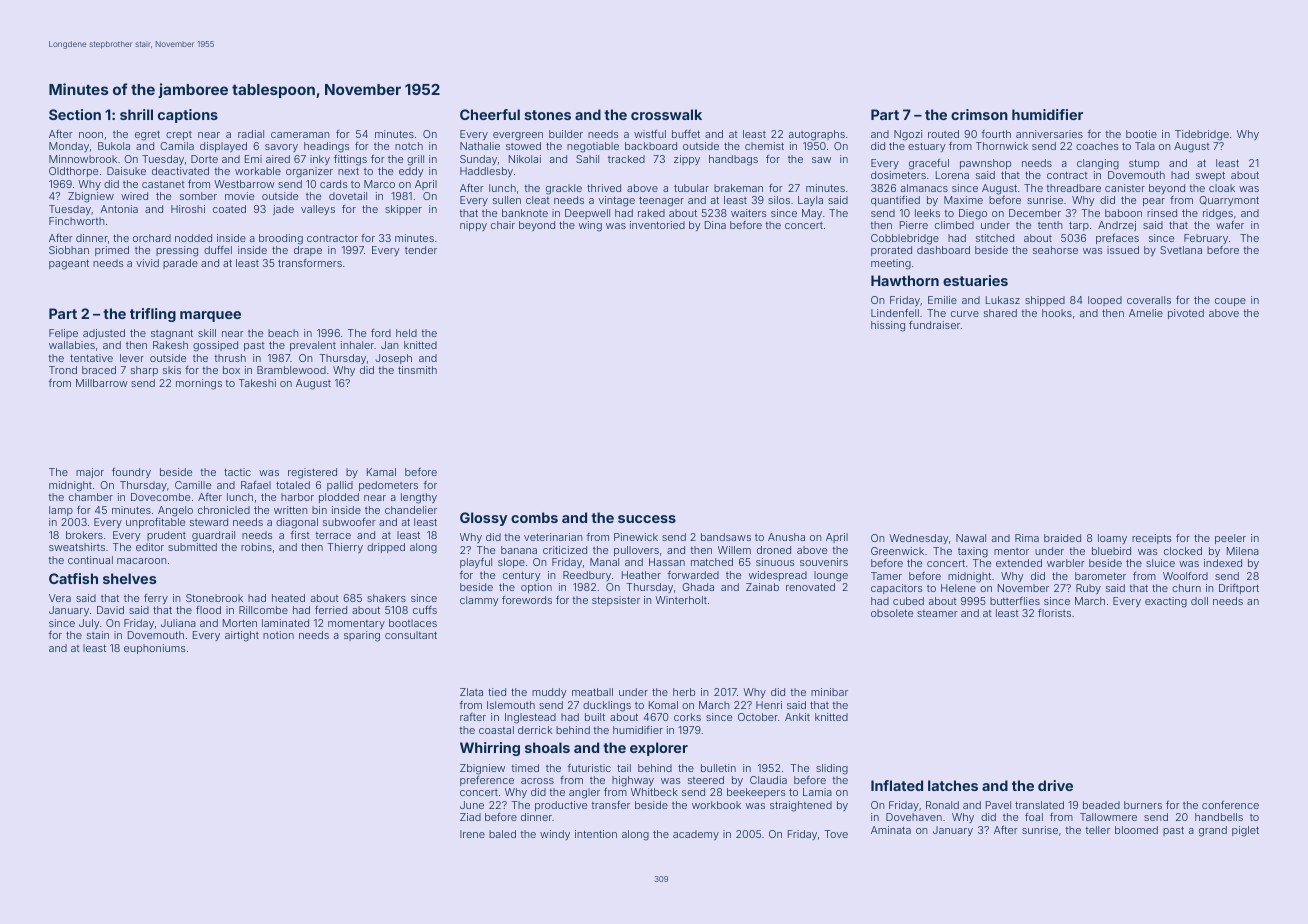 Image resolution: width=1308 pixels, height=924 pixels. What do you see at coordinates (263, 610) in the screenshot?
I see `Rillcombe` at bounding box center [263, 610].
